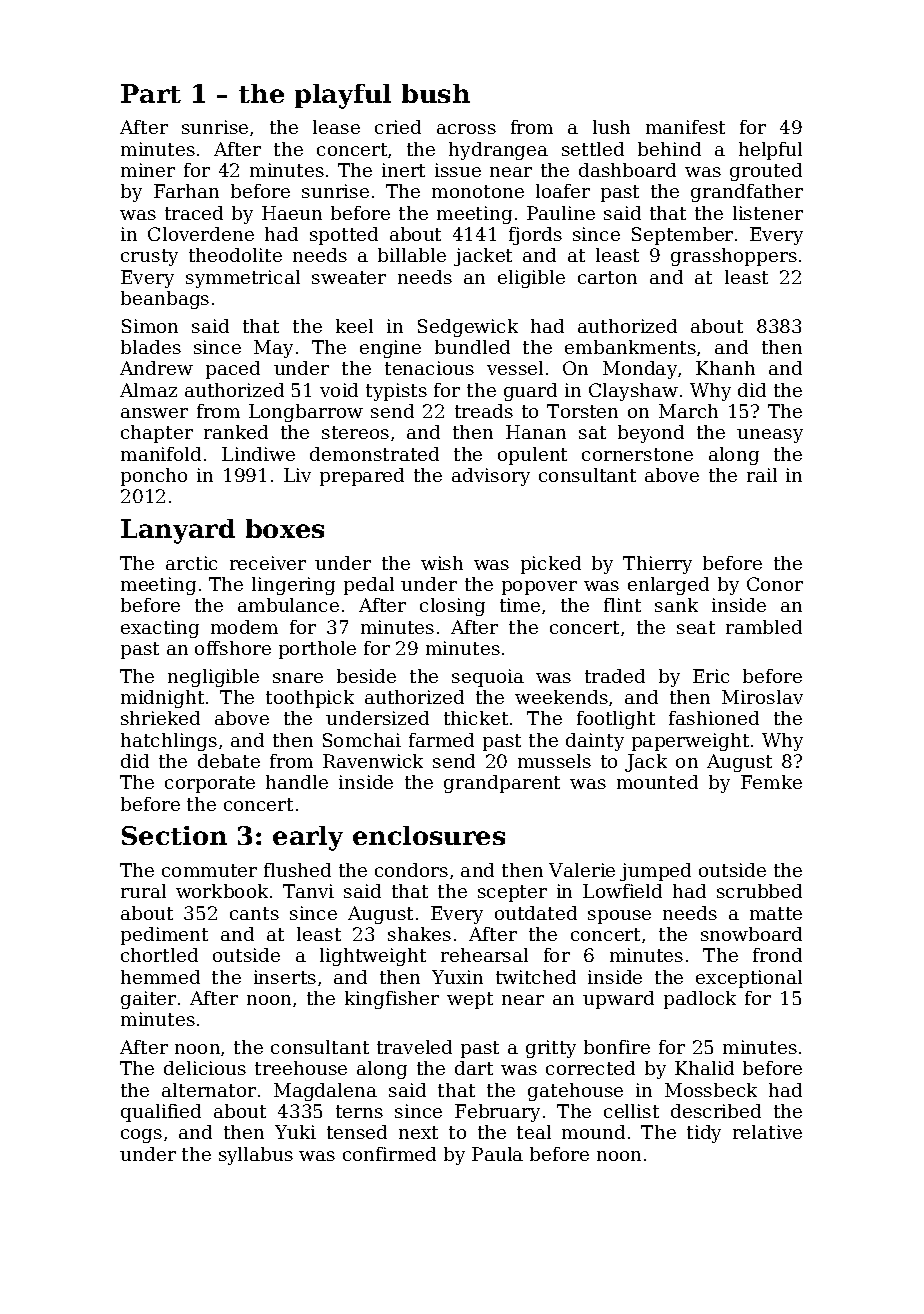 The image size is (924, 1314). What do you see at coordinates (389, 1154) in the screenshot?
I see `confirmed` at bounding box center [389, 1154].
